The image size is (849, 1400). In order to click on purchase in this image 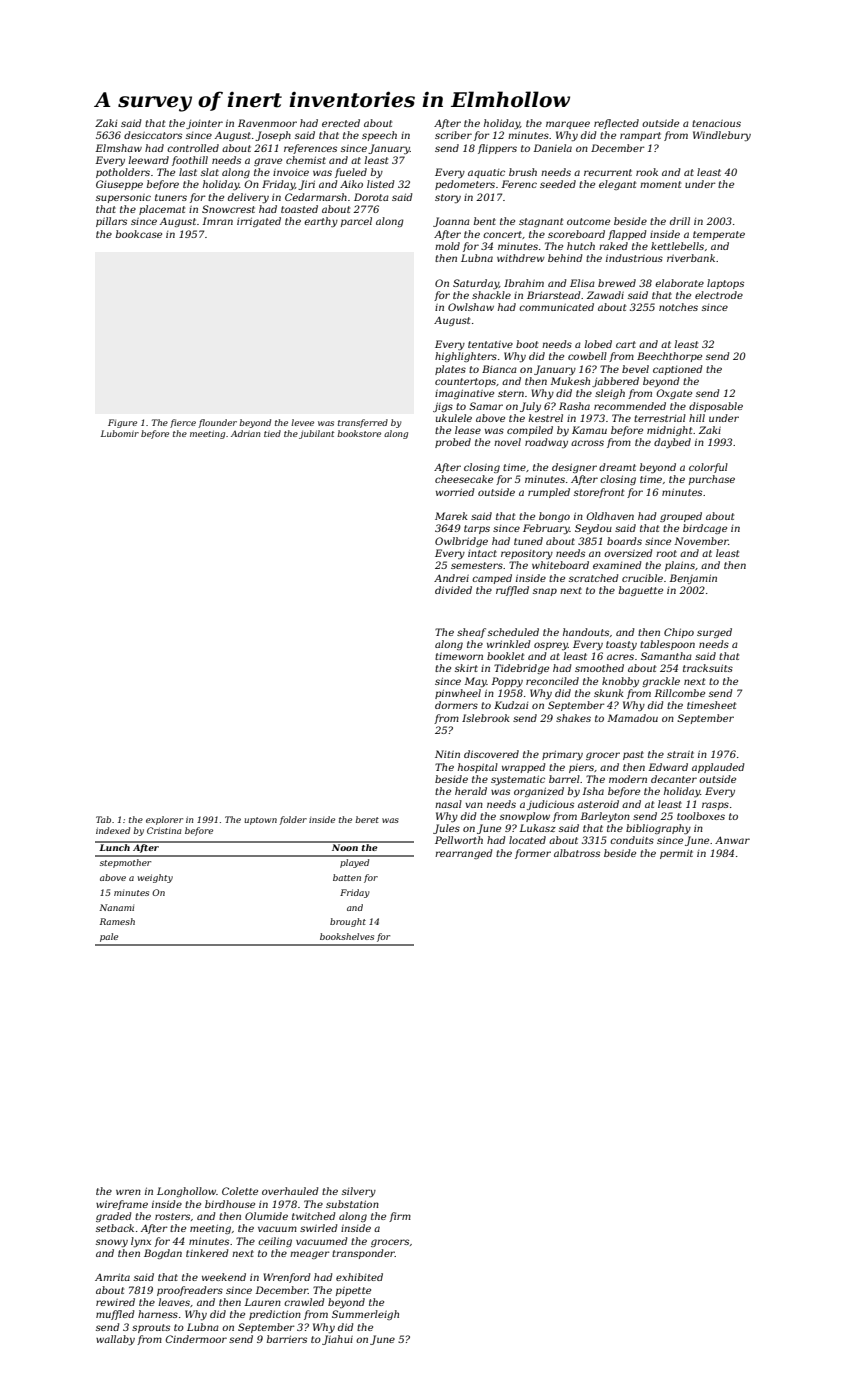, I will do `click(712, 480)`.
